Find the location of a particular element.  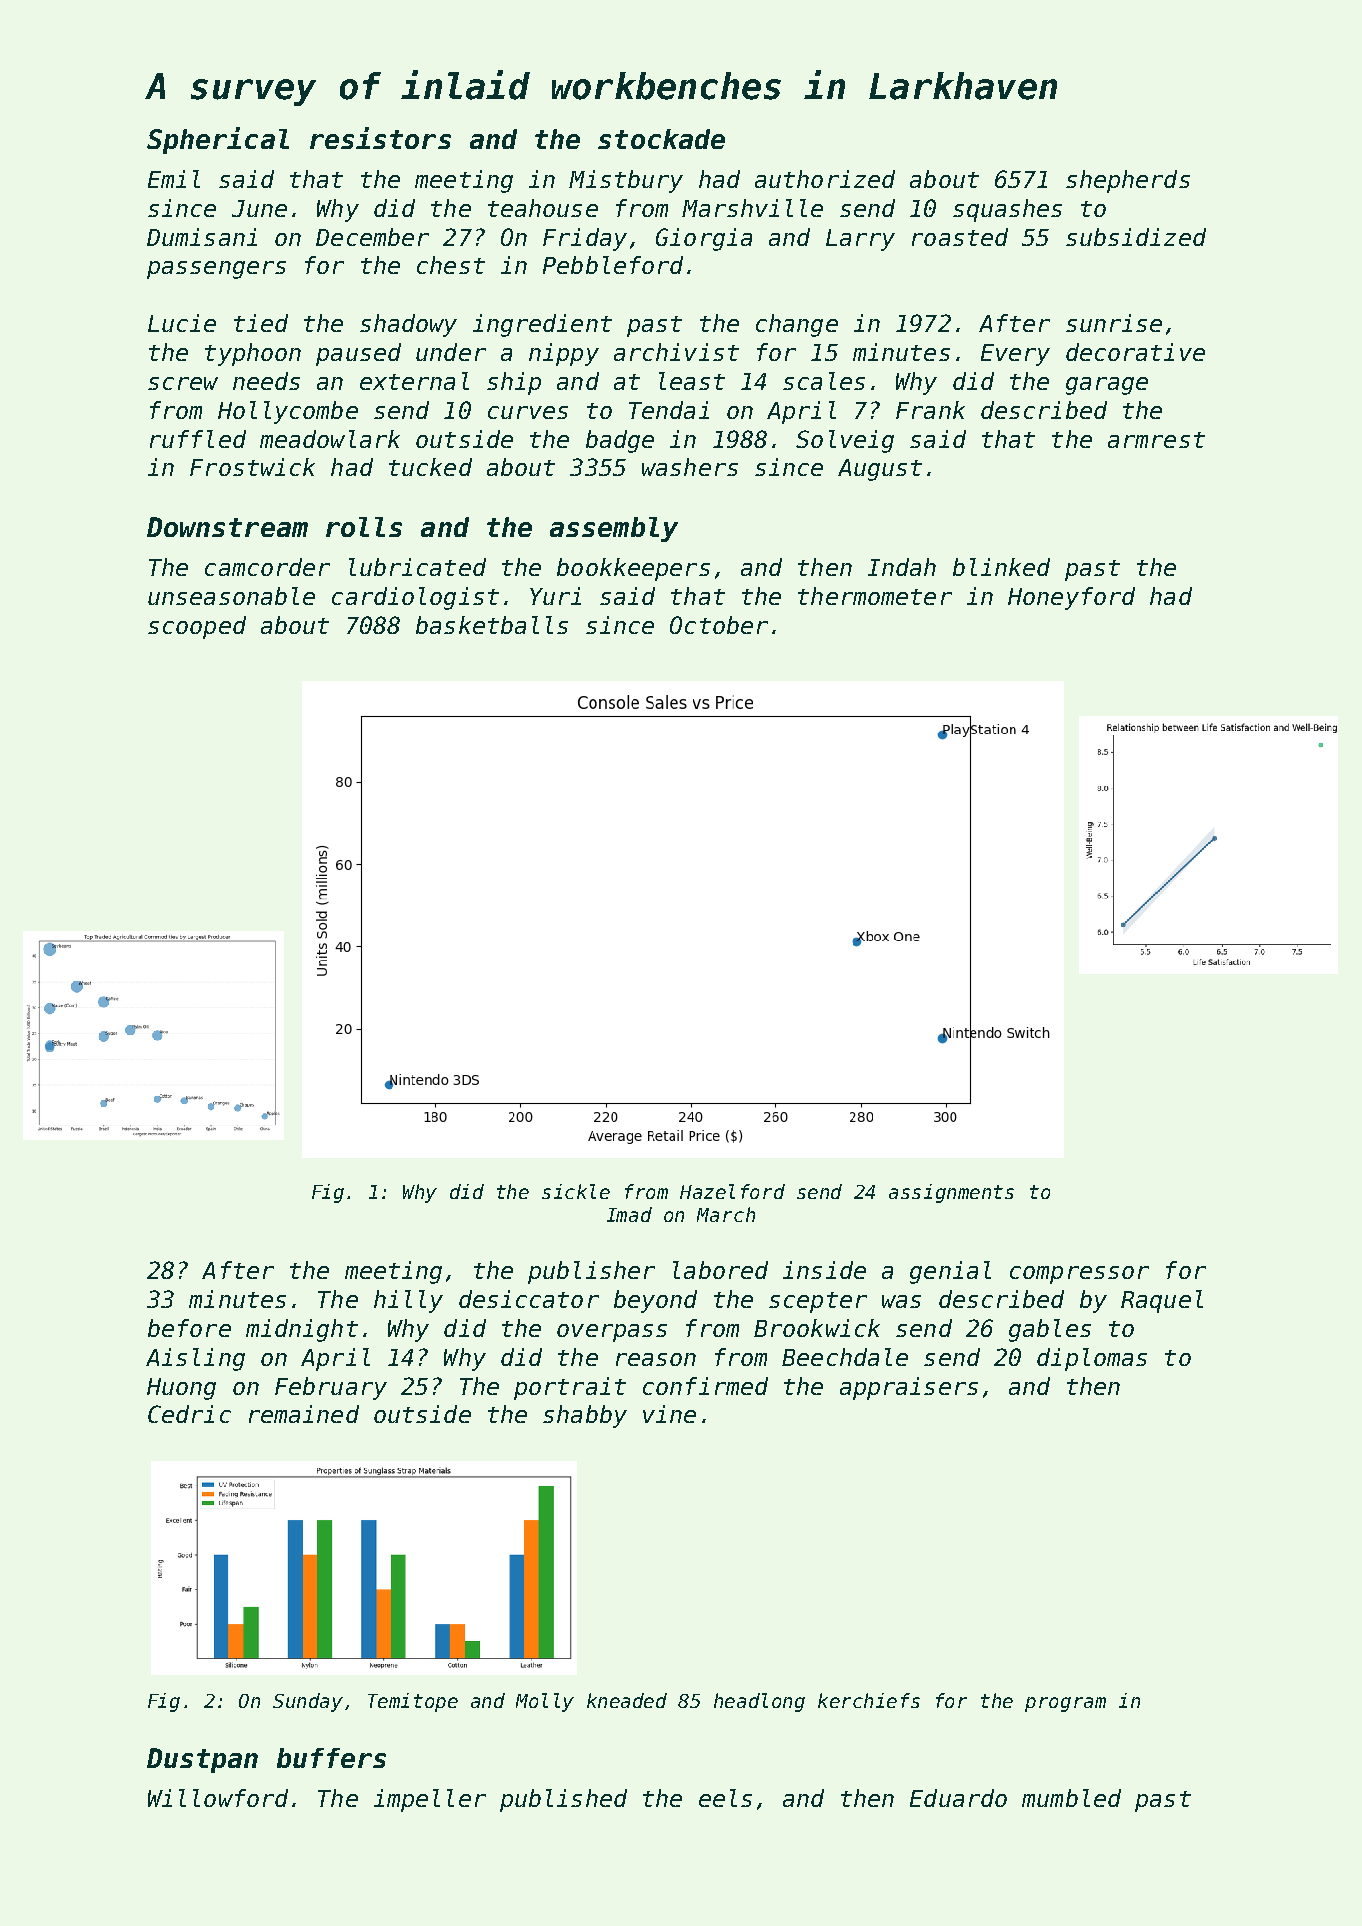

subsidized is located at coordinates (1136, 237).
